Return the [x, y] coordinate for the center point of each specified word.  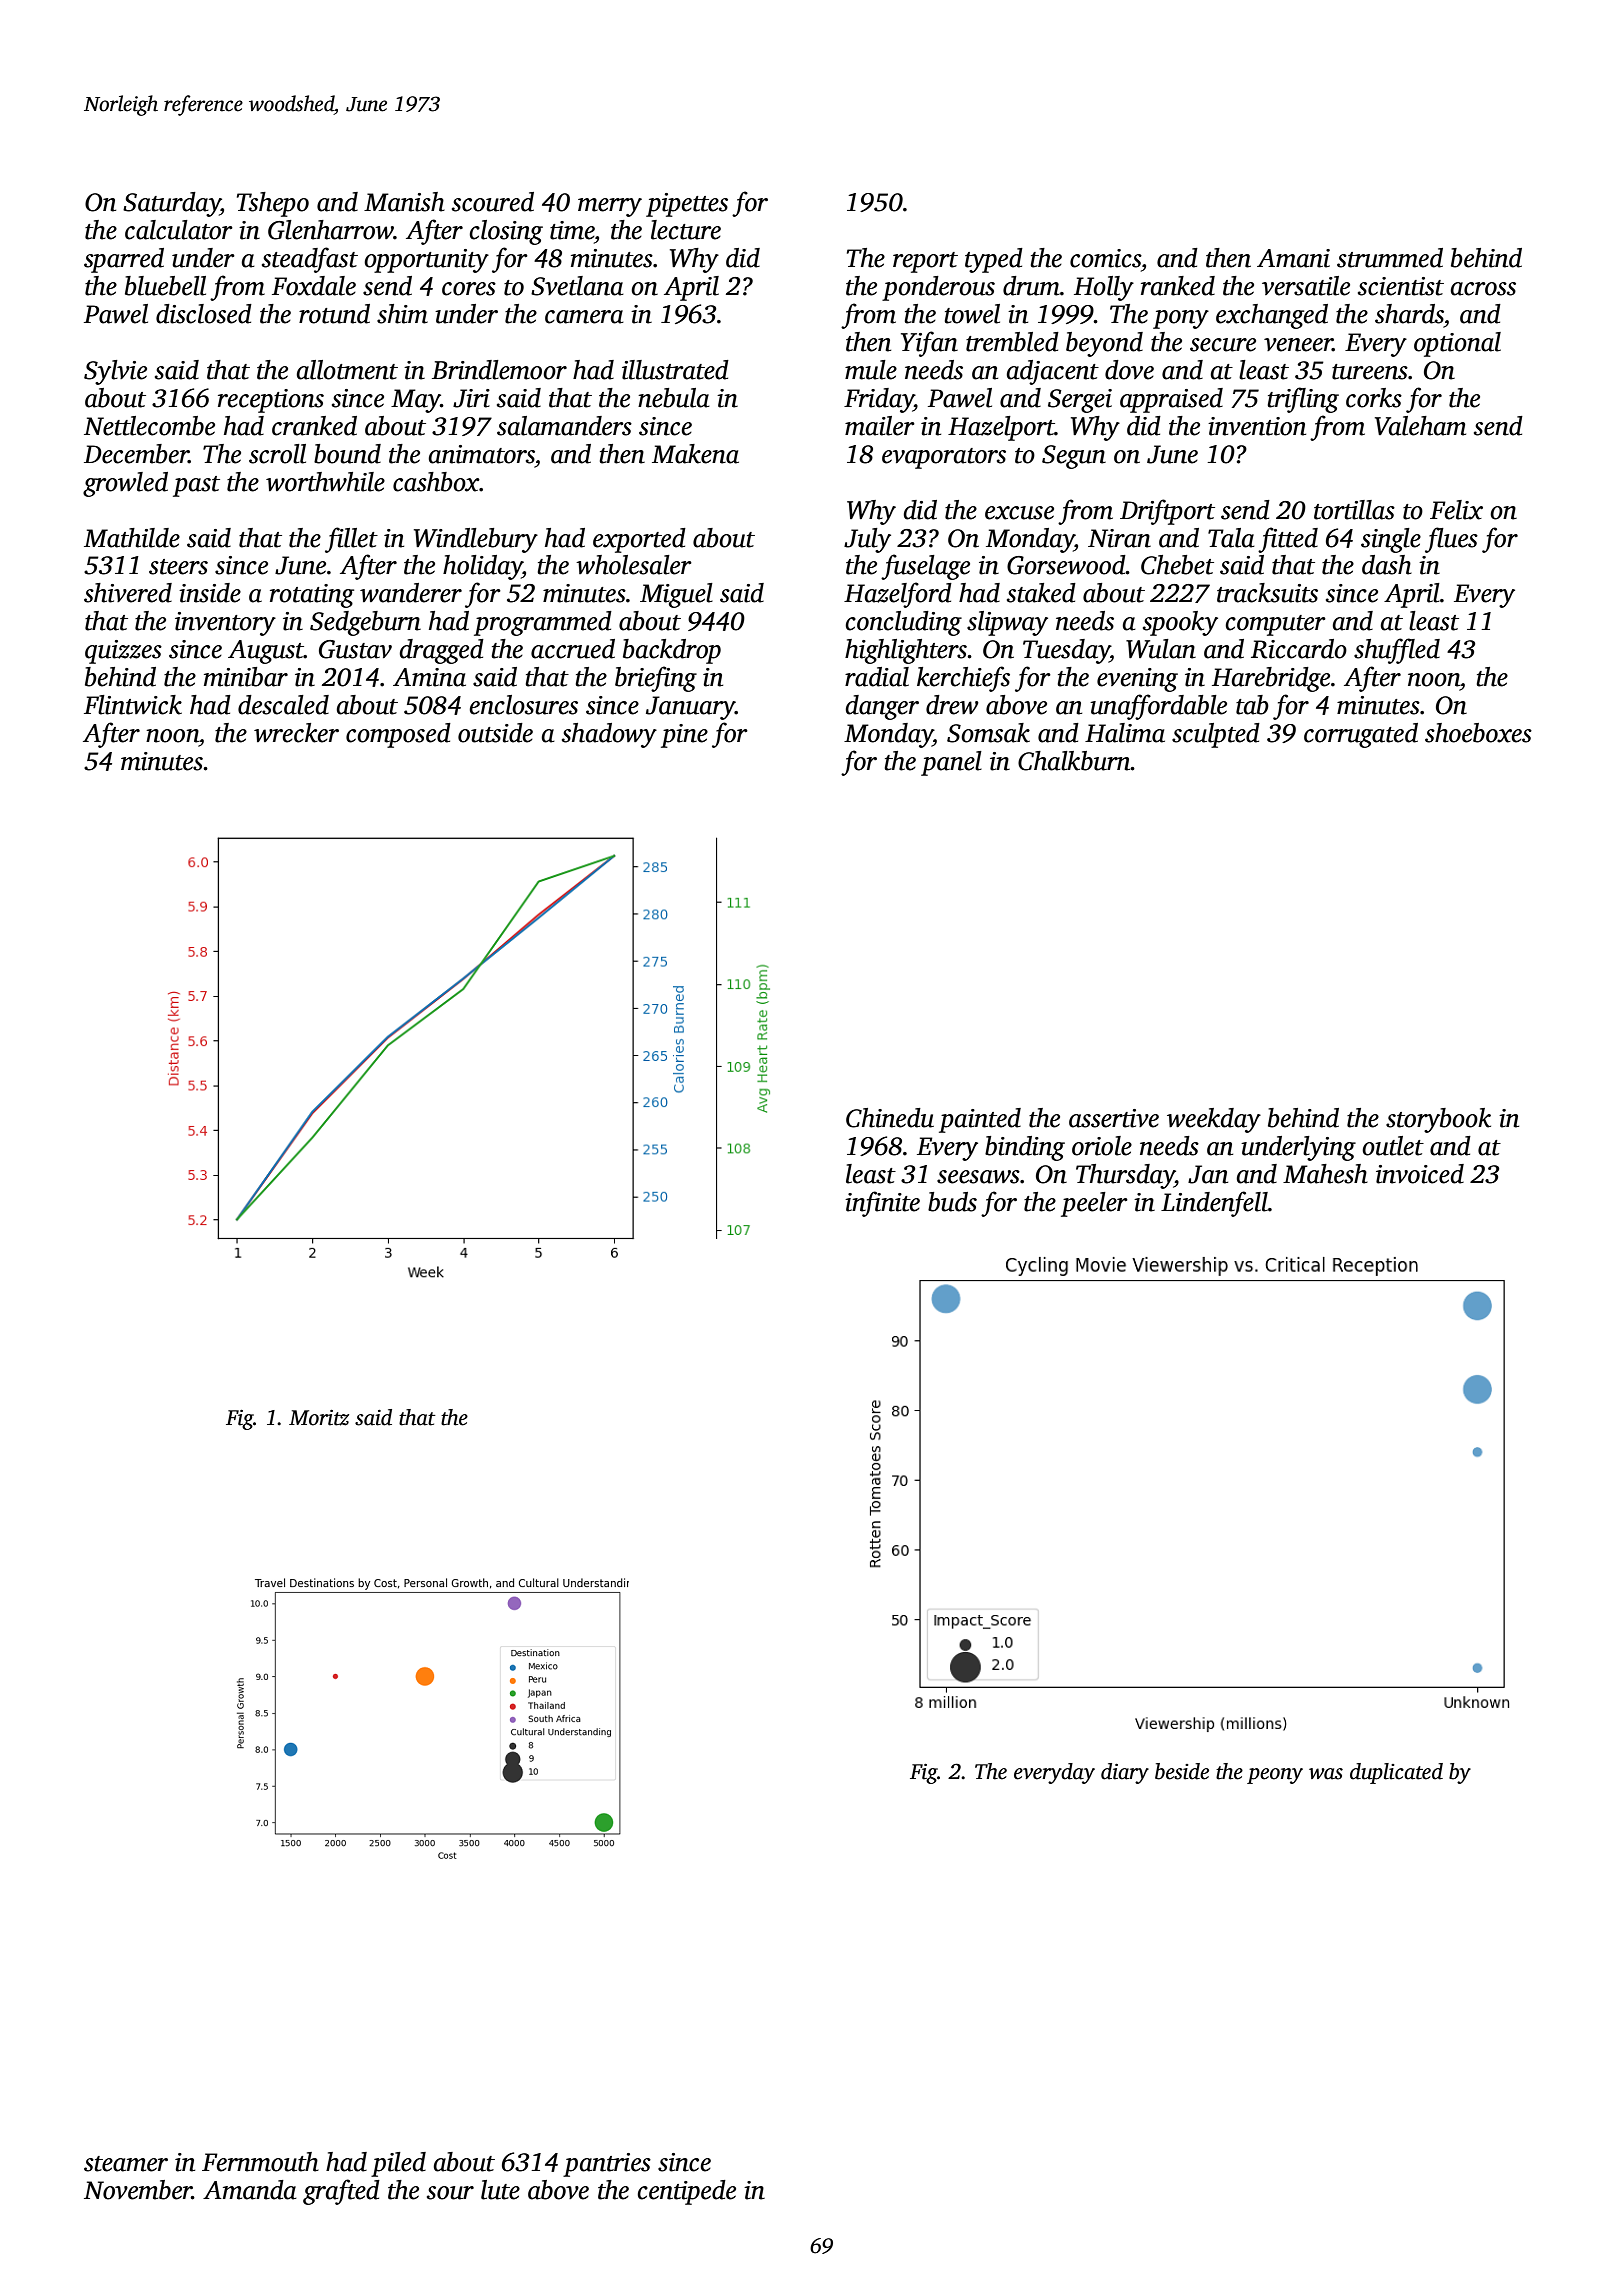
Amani [1293, 258]
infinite [882, 1204]
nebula [674, 398]
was [1326, 1774]
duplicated [1396, 1773]
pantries [607, 2165]
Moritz [319, 1418]
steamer [126, 2164]
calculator [179, 230]
